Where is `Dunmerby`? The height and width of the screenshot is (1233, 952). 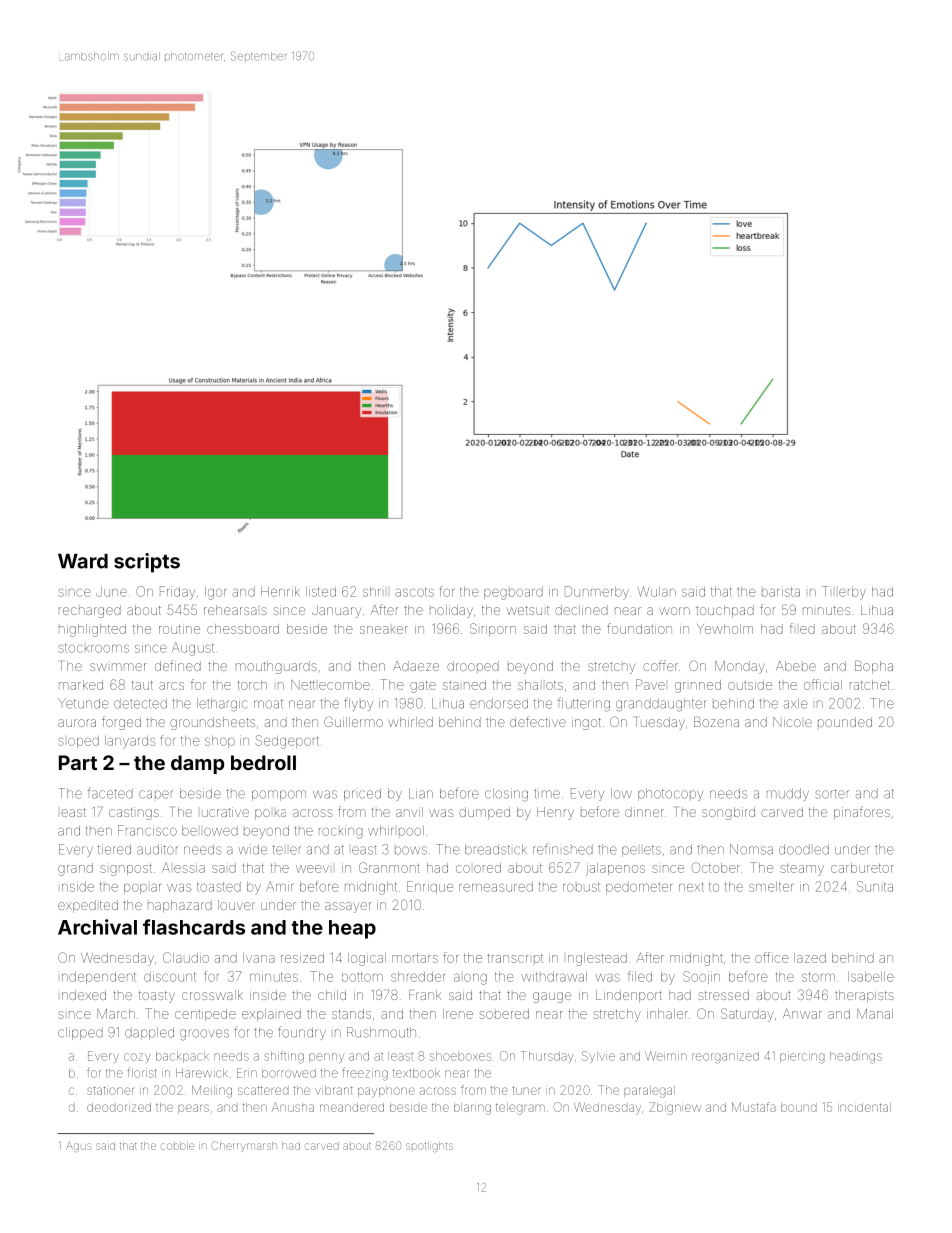
Dunmerby is located at coordinates (597, 593).
